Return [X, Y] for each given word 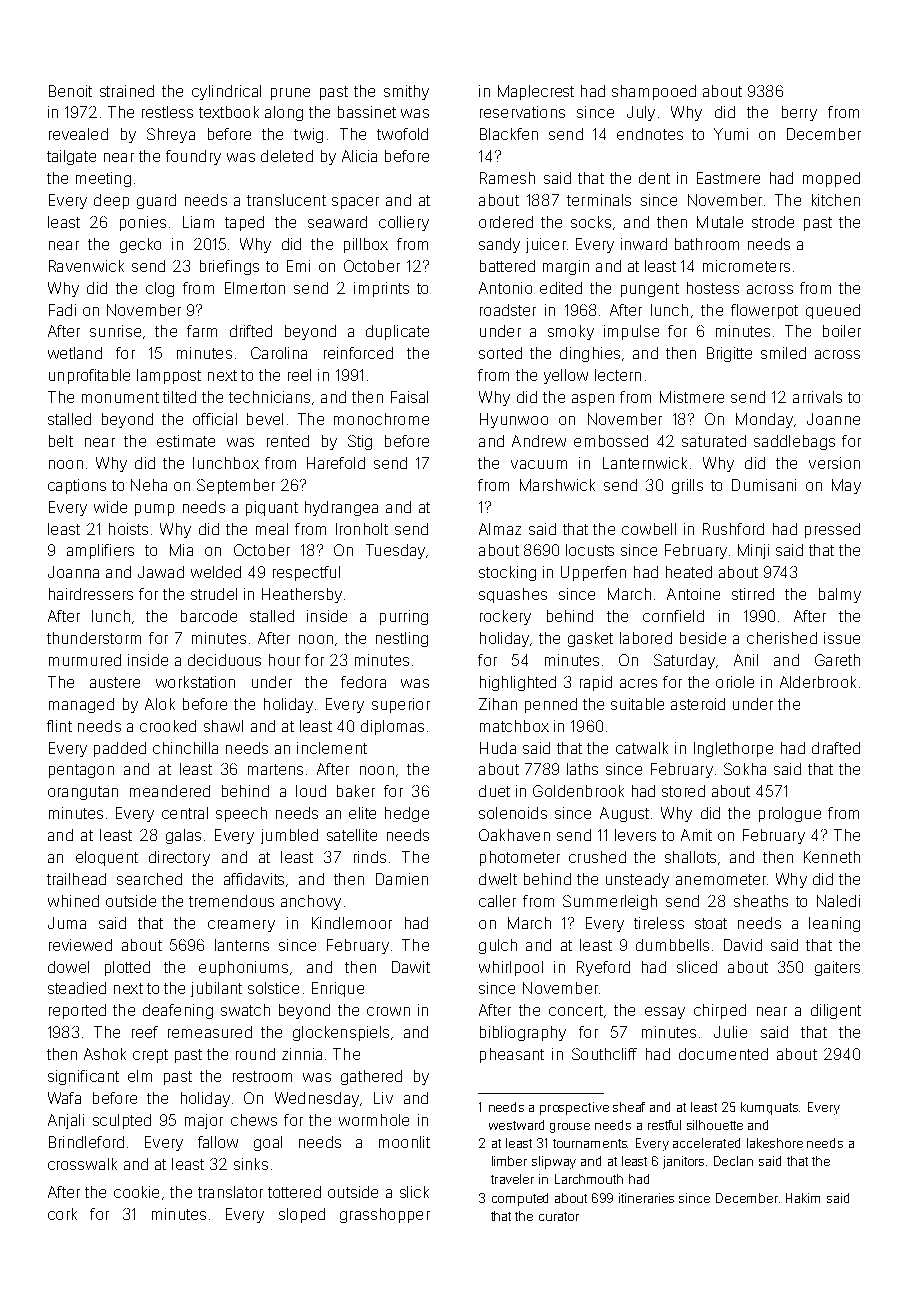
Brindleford [86, 1142]
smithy [406, 92]
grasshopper [385, 1215]
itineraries [646, 1198]
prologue [790, 814]
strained [127, 91]
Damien [402, 879]
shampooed [654, 92]
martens [275, 769]
